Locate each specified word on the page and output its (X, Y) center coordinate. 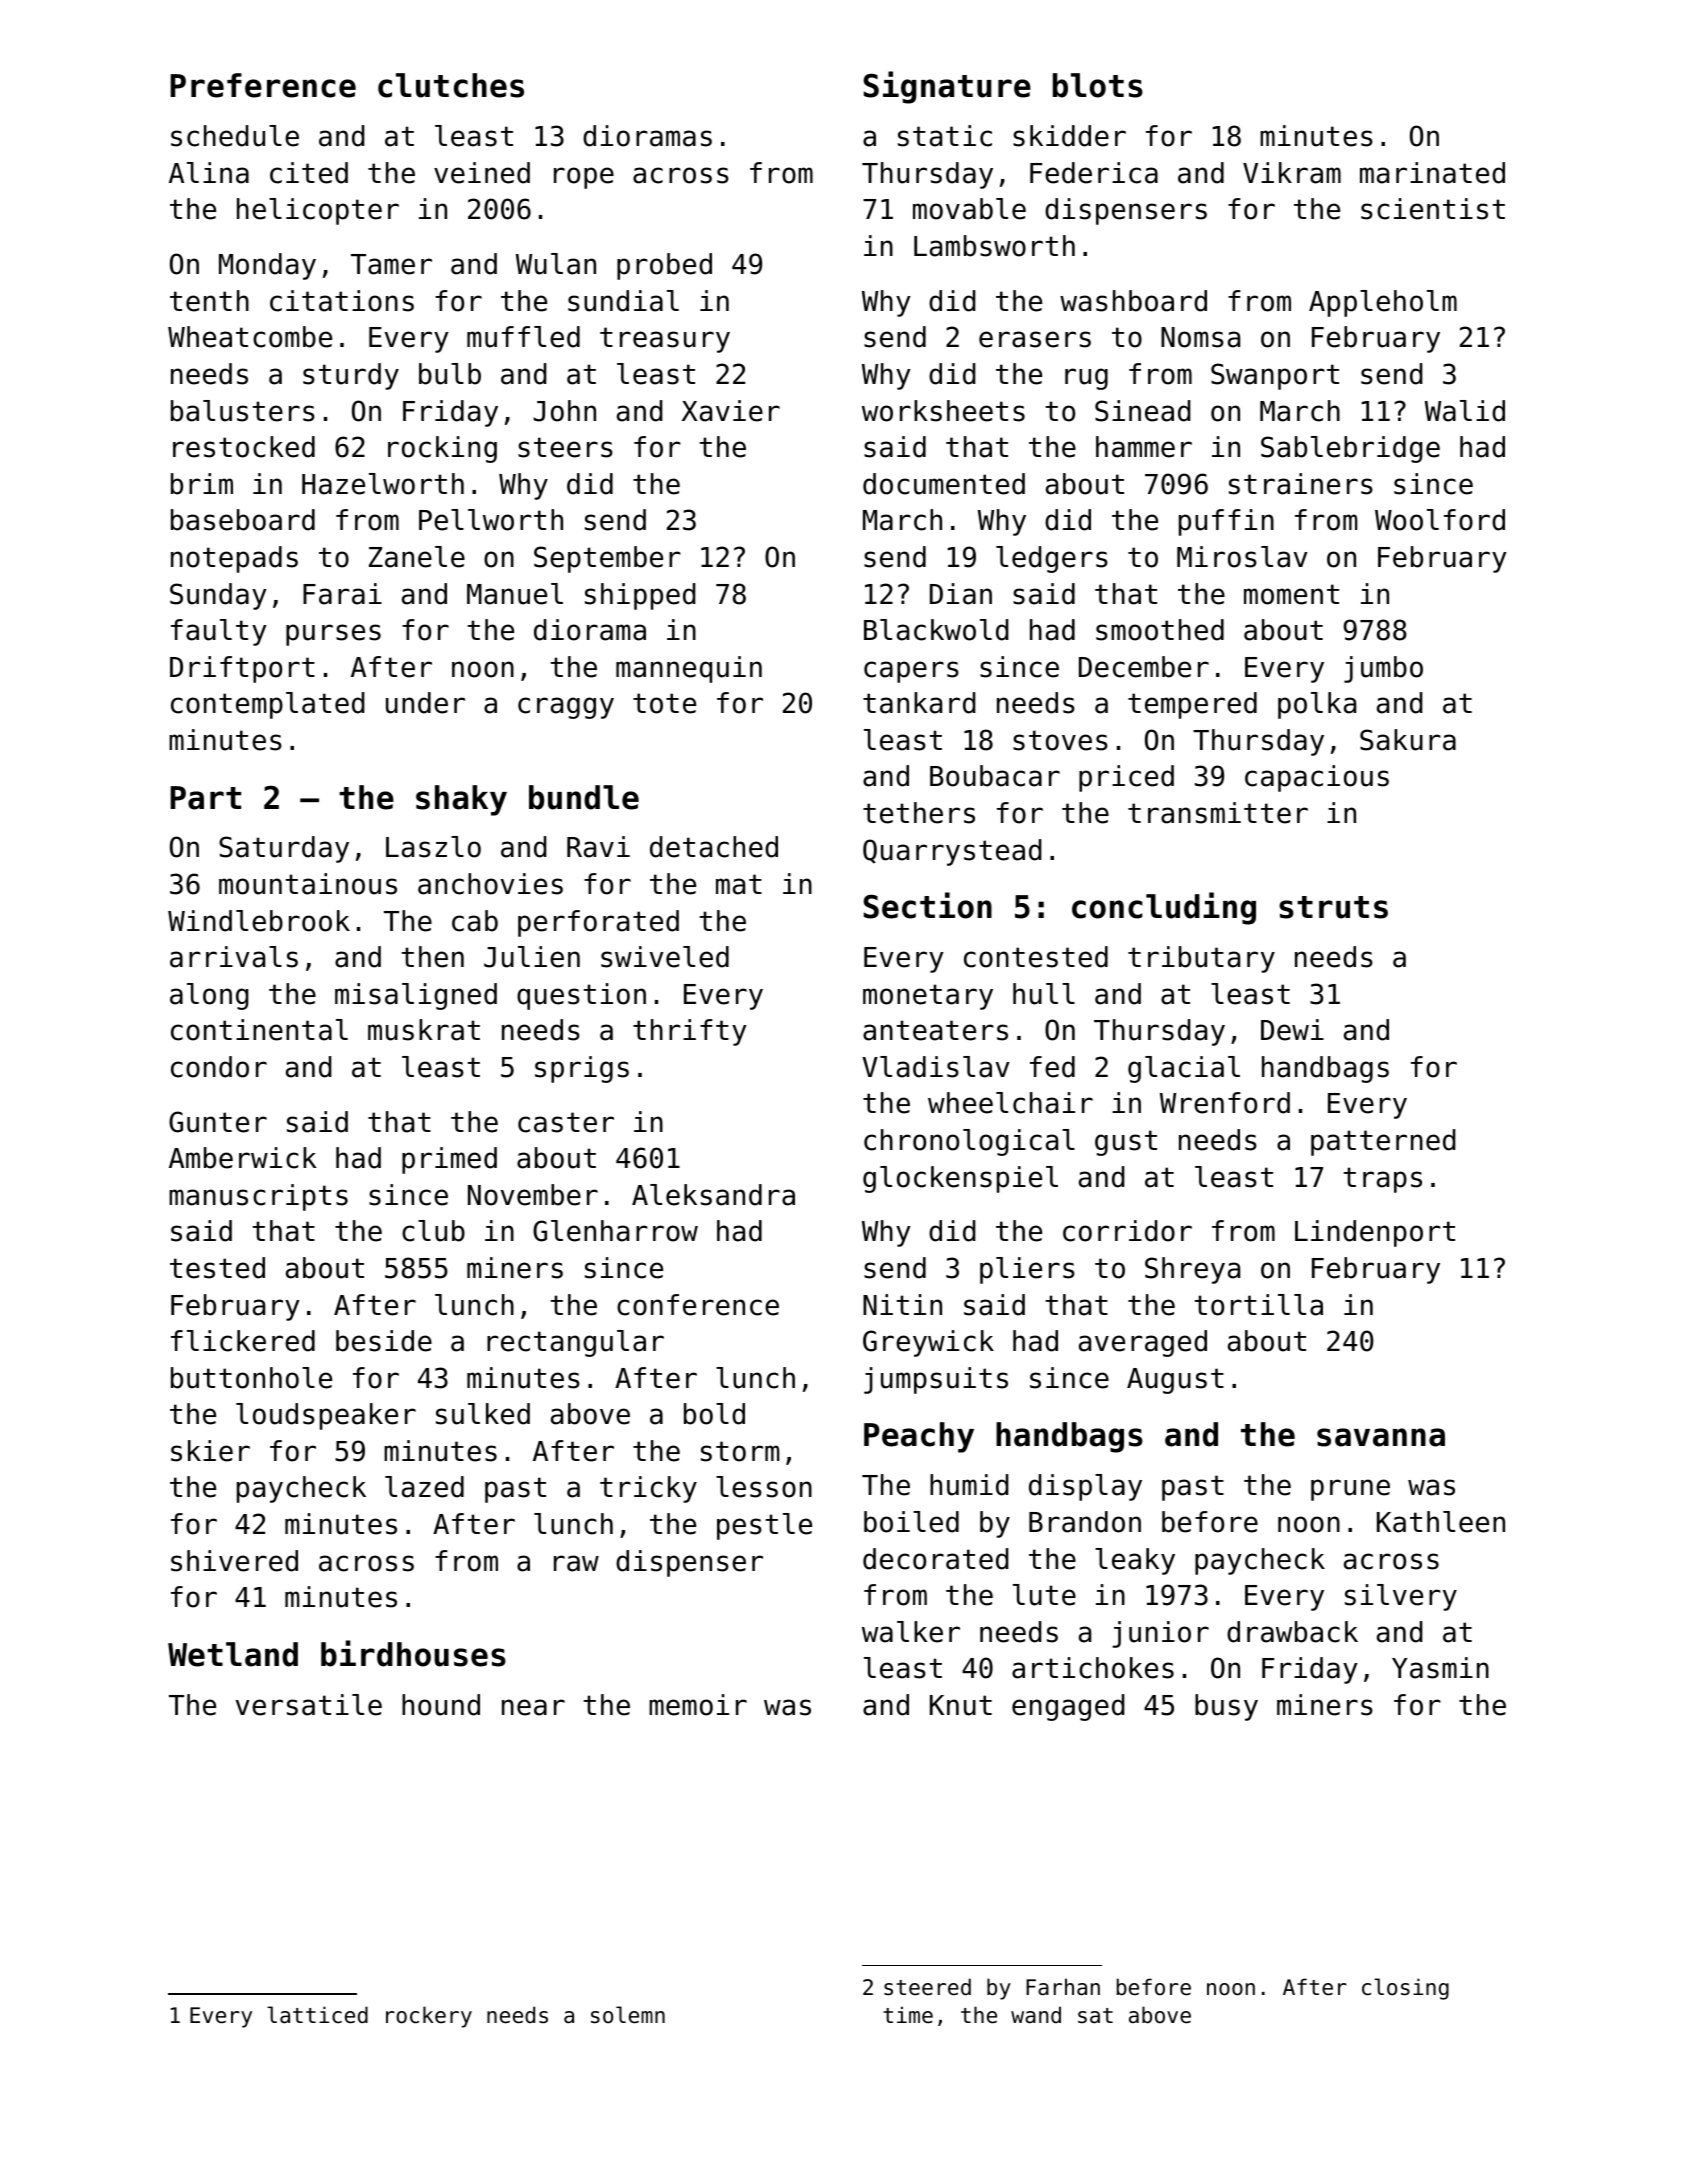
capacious (1317, 778)
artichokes (1093, 1668)
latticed (317, 2015)
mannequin (689, 669)
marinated (1432, 173)
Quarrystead (952, 852)
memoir (698, 1705)
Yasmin (1440, 1668)
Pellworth (491, 520)
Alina (209, 173)
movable (969, 209)
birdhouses (413, 1653)
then (433, 957)
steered (927, 1987)
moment (1291, 594)
